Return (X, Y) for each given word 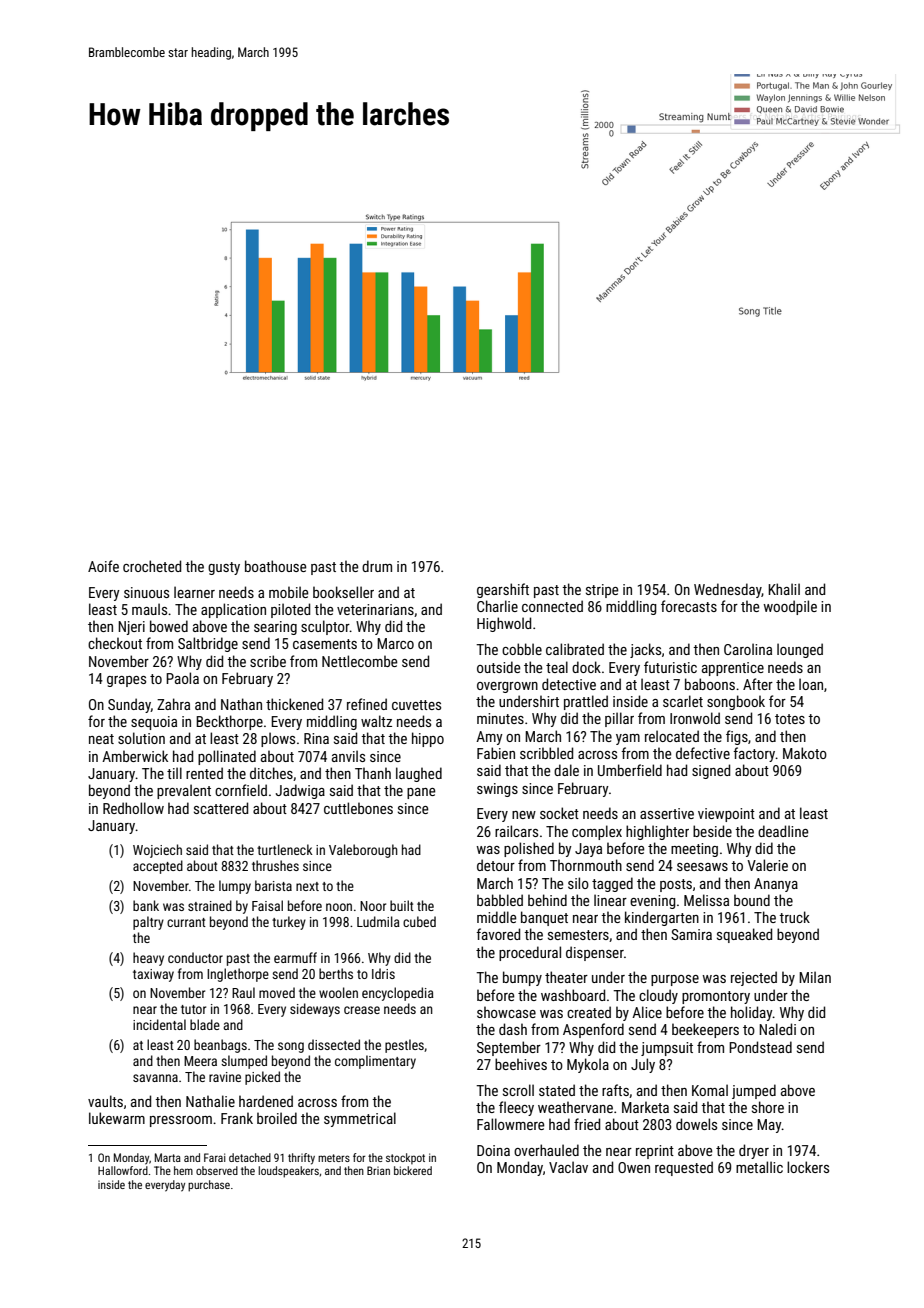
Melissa (706, 900)
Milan (815, 977)
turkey (289, 923)
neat (101, 739)
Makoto (805, 753)
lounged (800, 650)
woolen (338, 992)
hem (183, 1170)
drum (377, 566)
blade (205, 1024)
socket (559, 813)
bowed (169, 626)
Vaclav (568, 1167)
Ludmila (378, 921)
